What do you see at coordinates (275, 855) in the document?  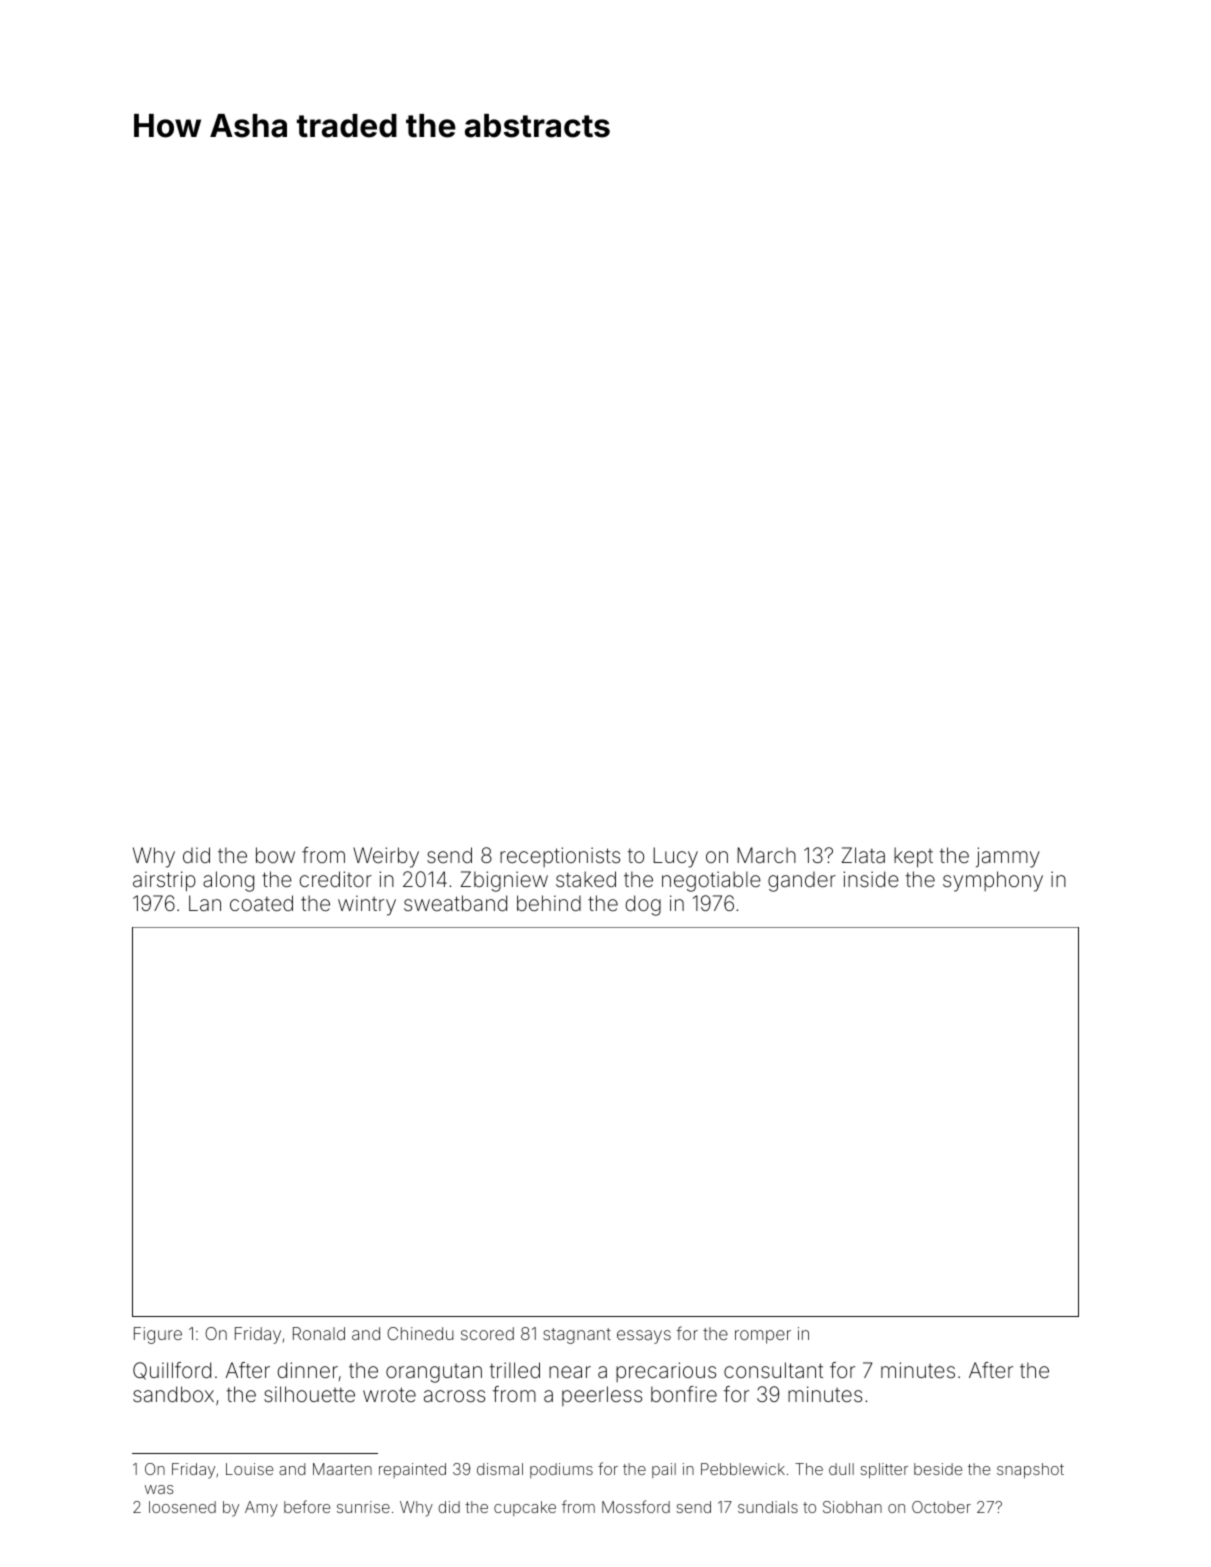 I see `bow` at bounding box center [275, 855].
